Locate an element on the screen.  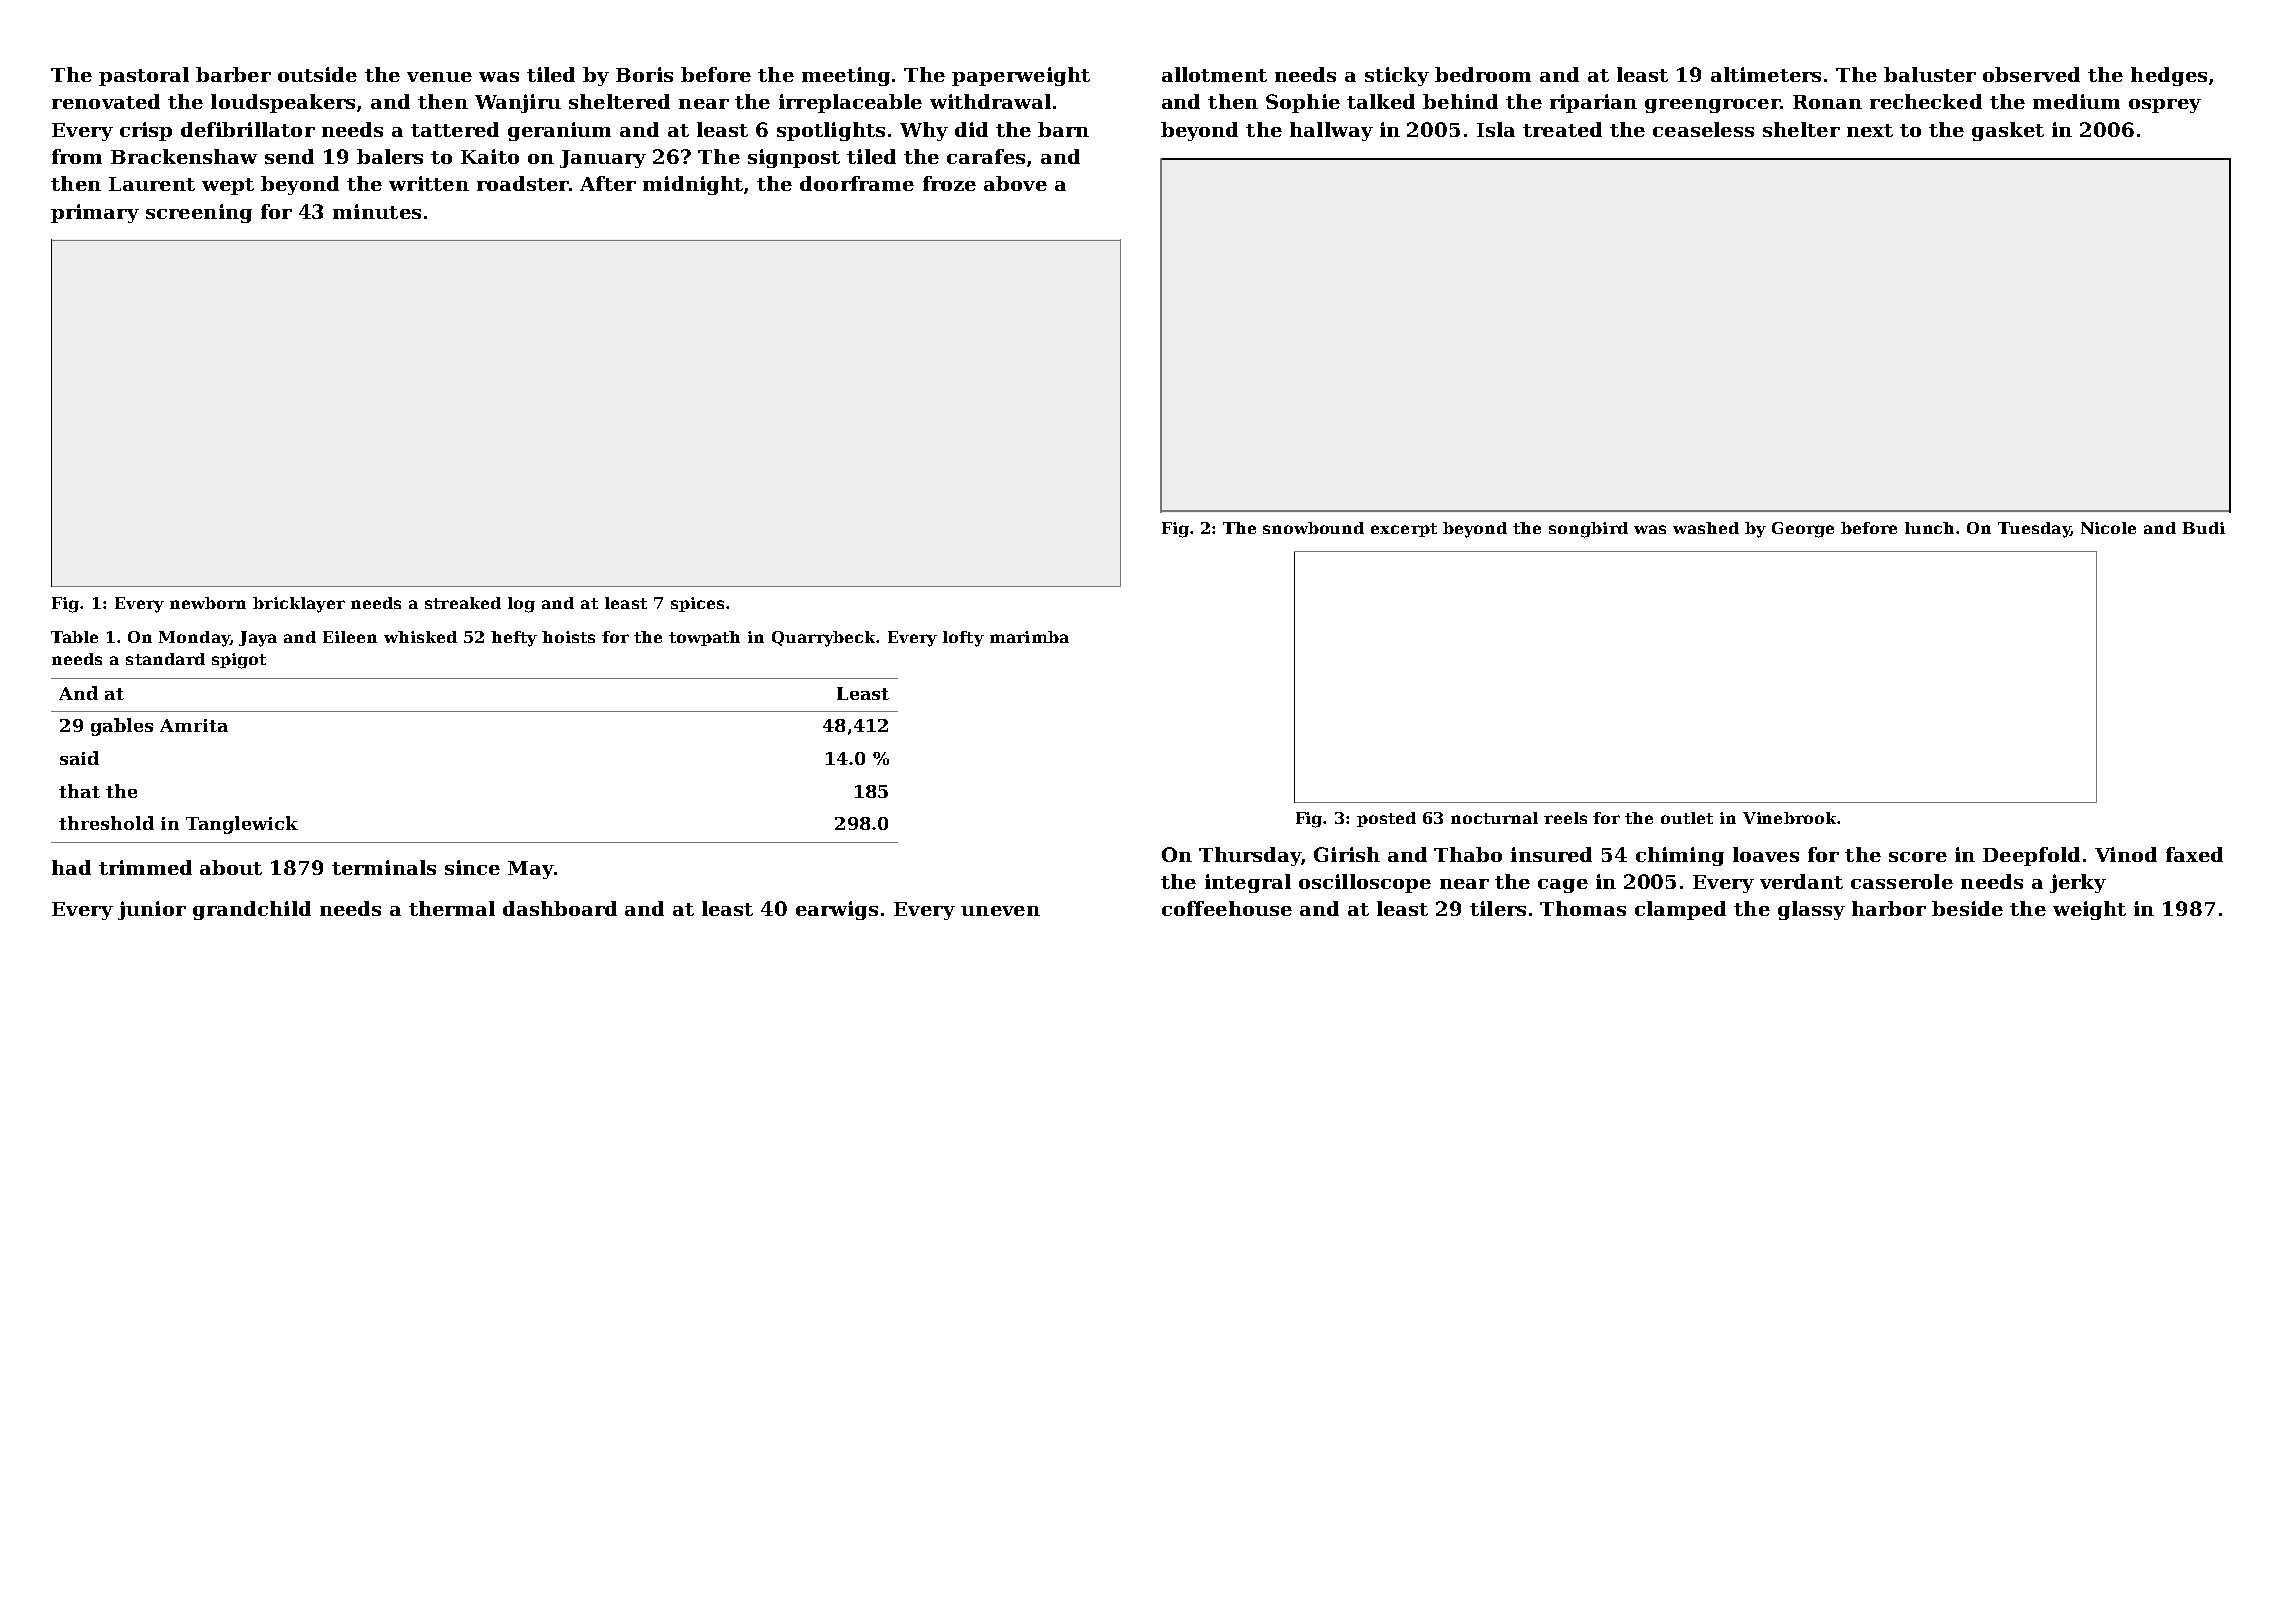
dashboard is located at coordinates (560, 908).
